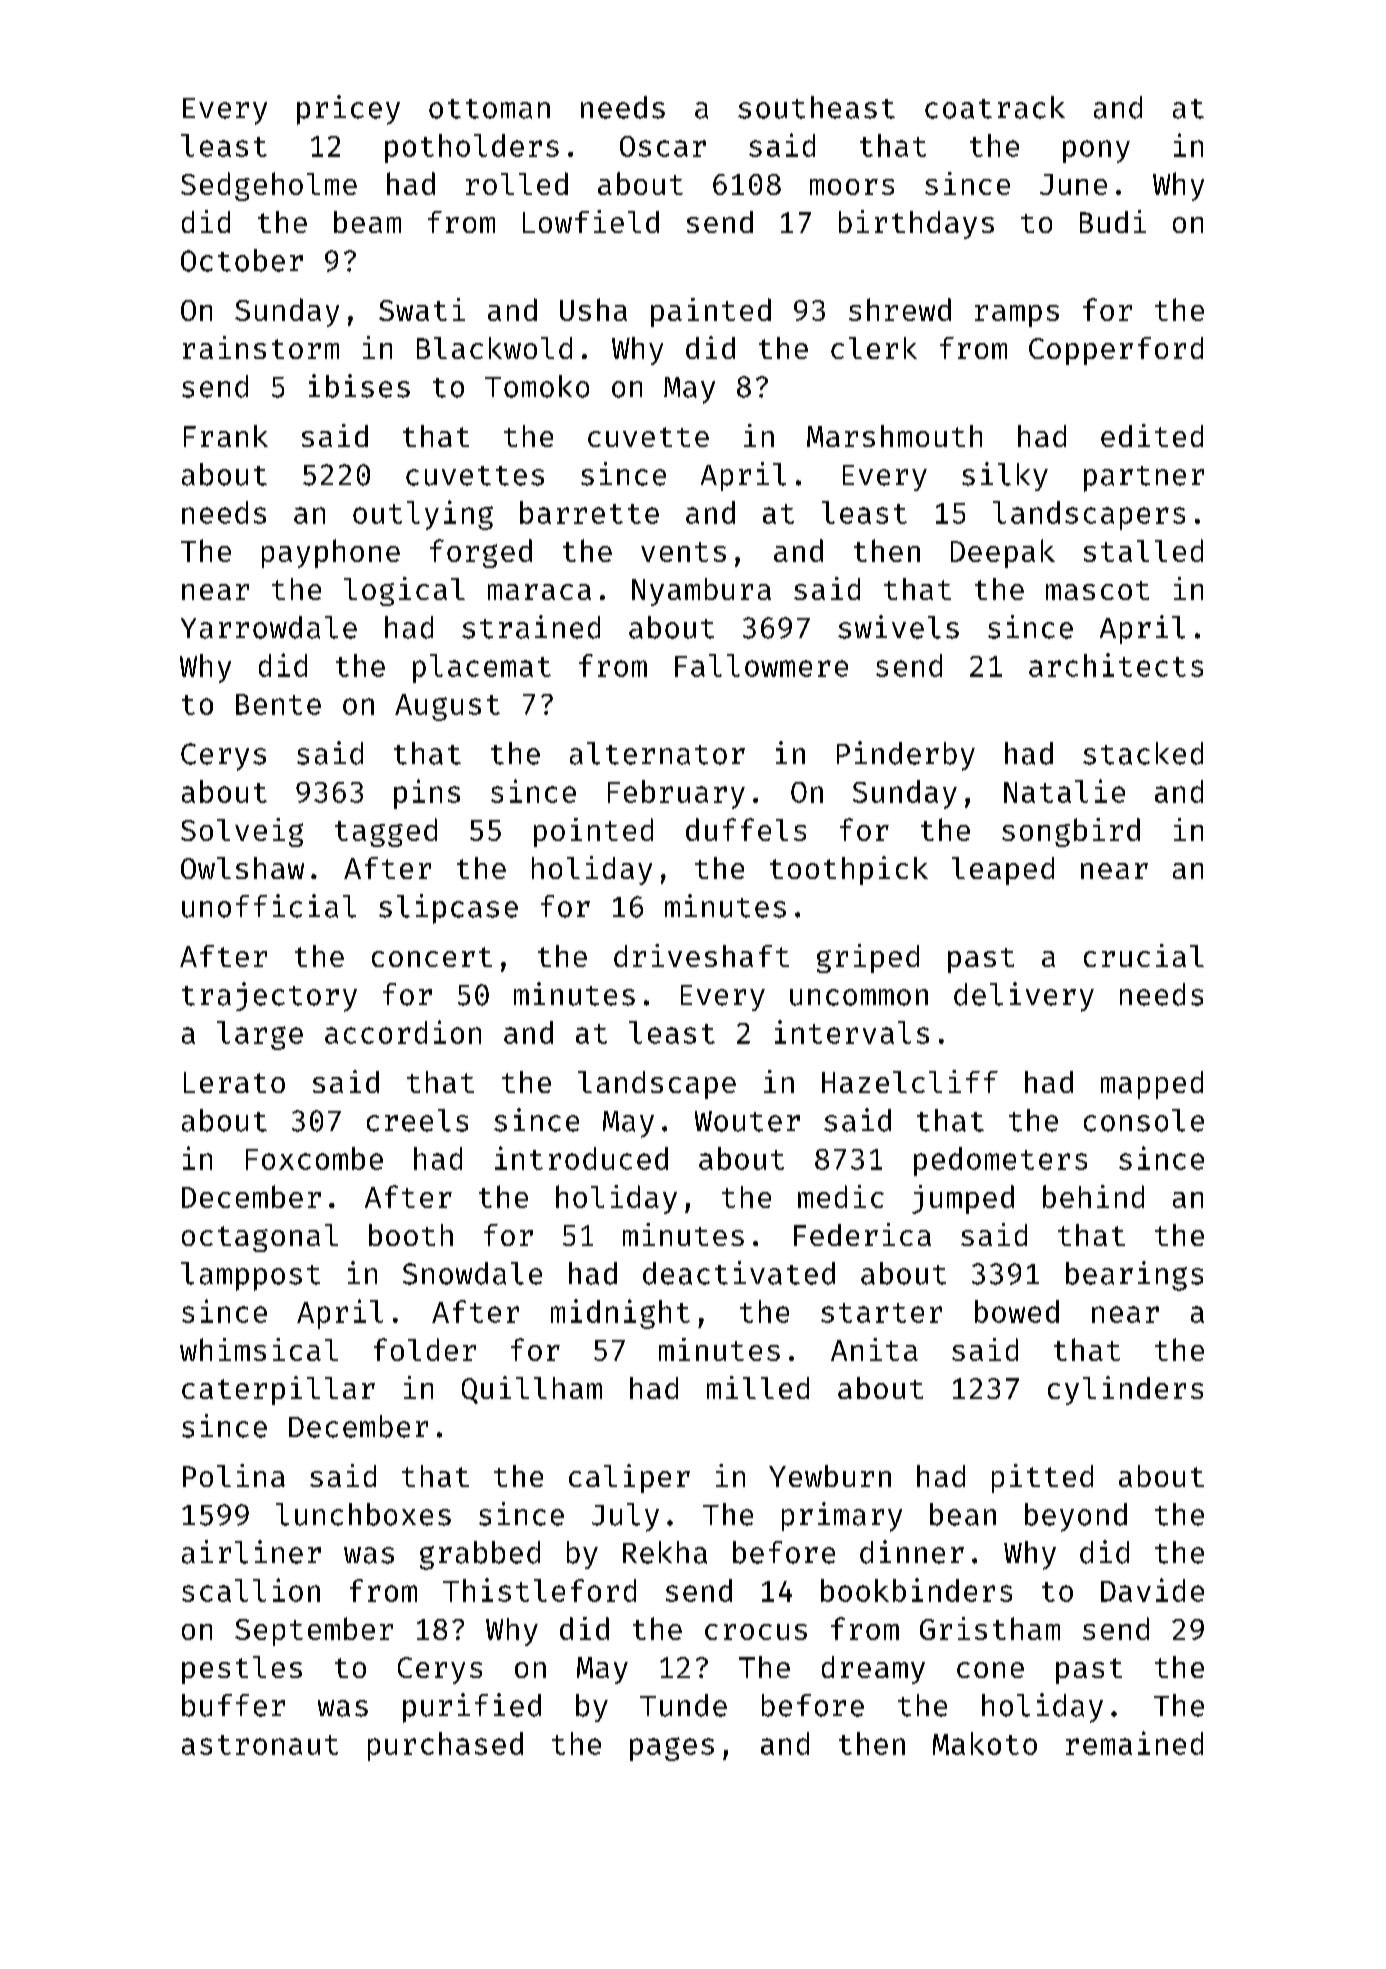 The height and width of the screenshot is (1969, 1386). I want to click on Deepak, so click(1003, 553).
